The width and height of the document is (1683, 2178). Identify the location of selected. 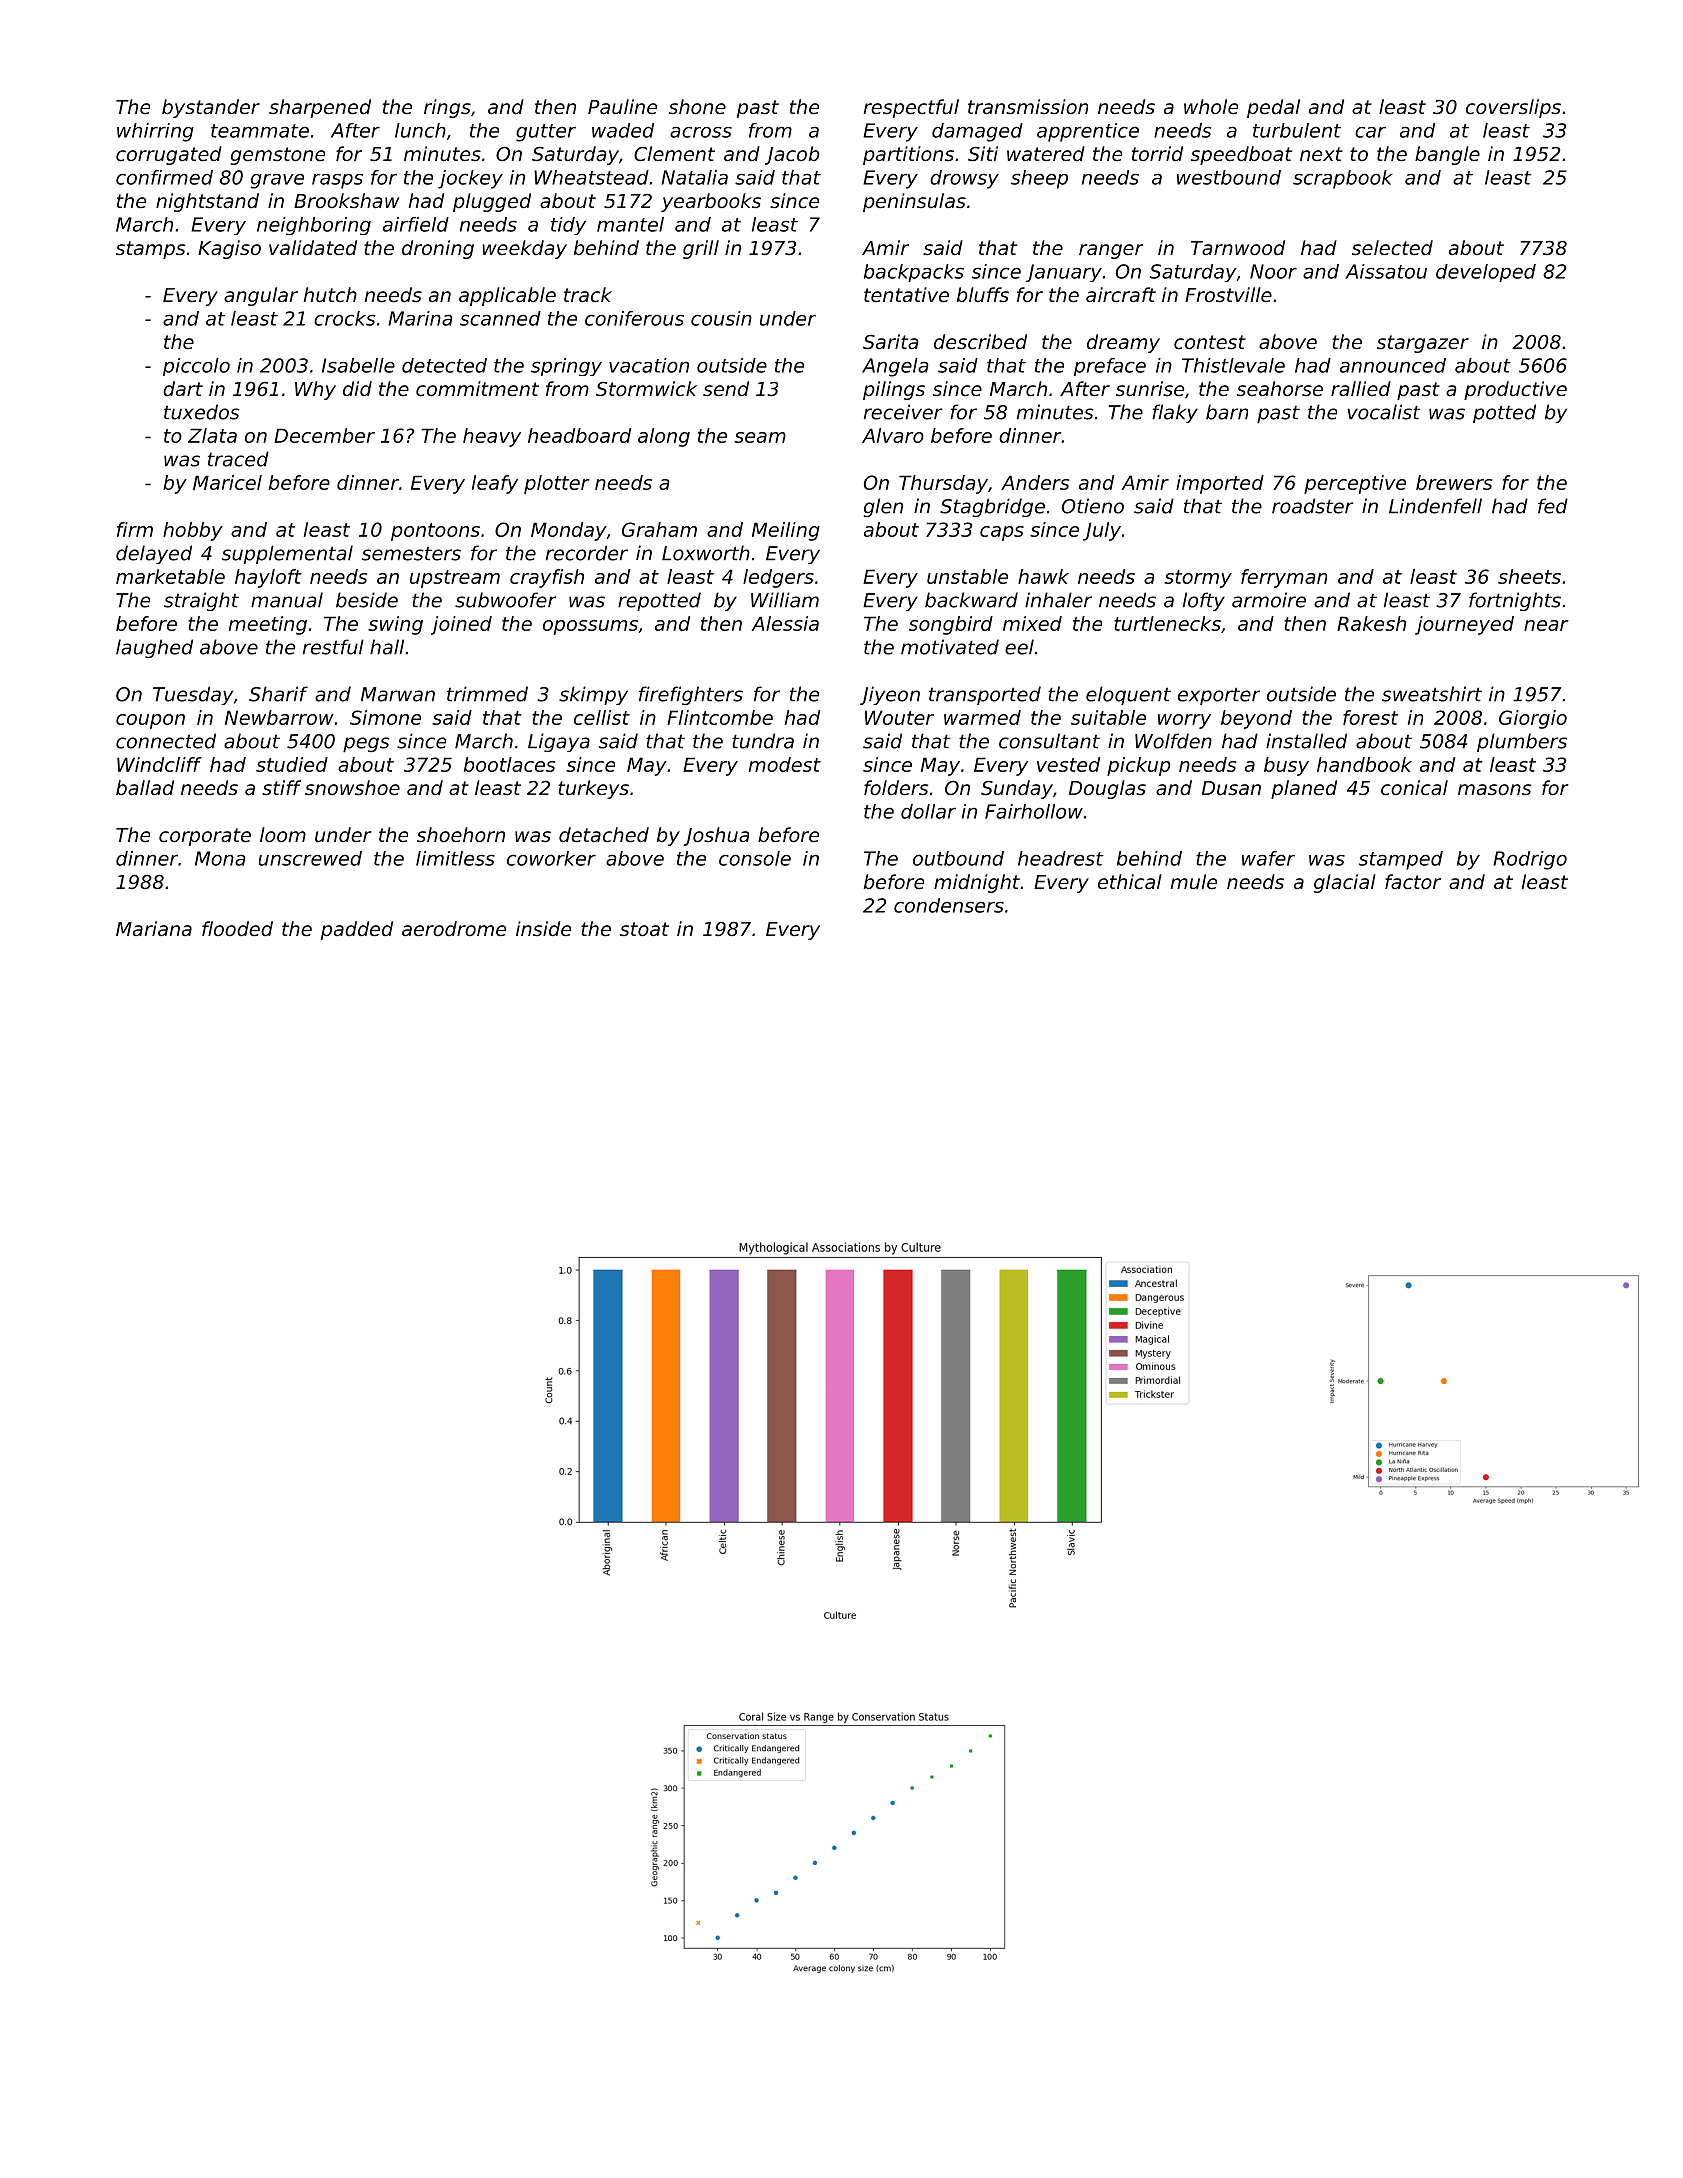
(1392, 247).
